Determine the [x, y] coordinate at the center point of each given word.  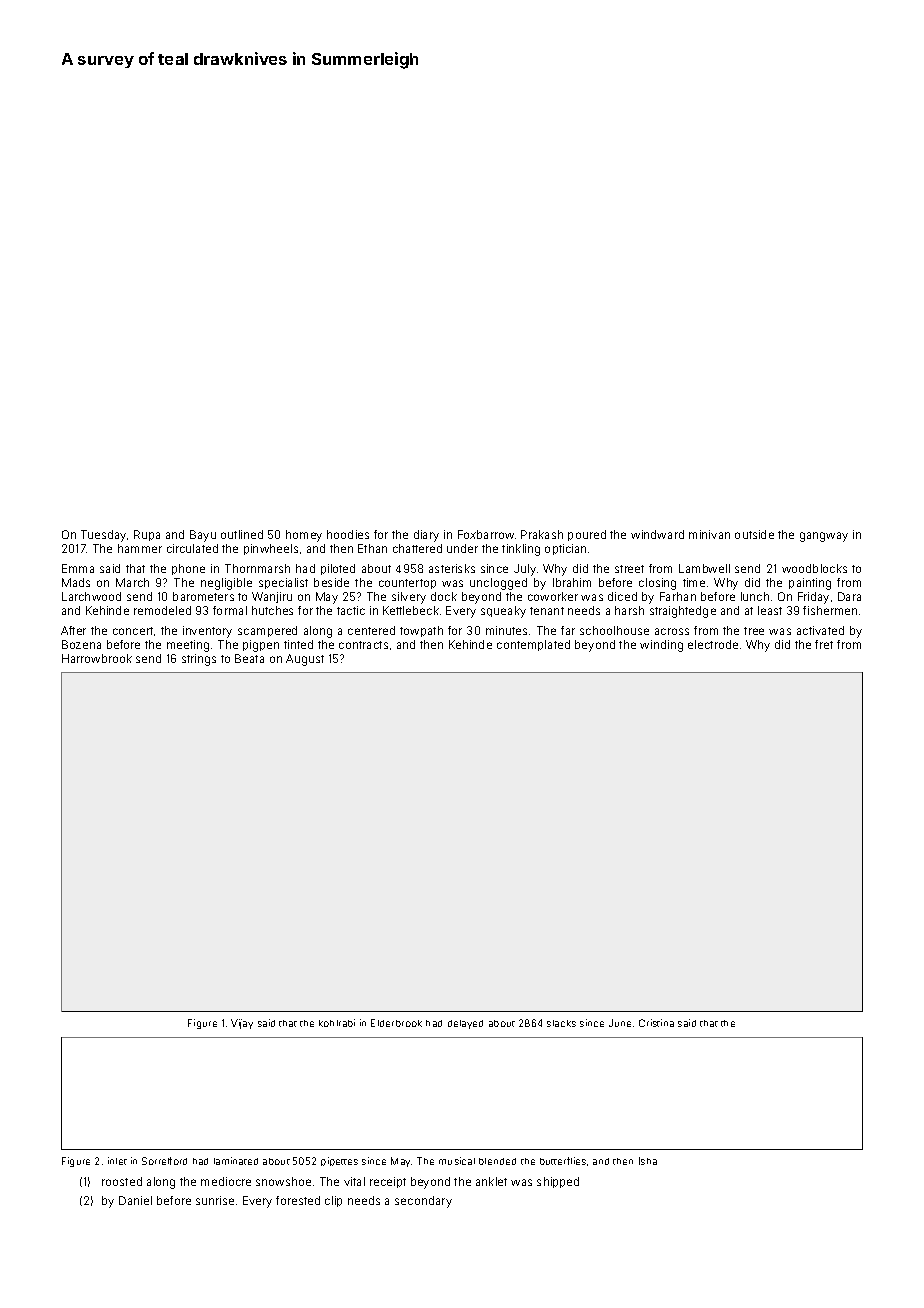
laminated [236, 1161]
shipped [558, 1182]
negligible [226, 584]
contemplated [533, 645]
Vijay [242, 1024]
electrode [713, 644]
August [305, 660]
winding [661, 646]
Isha [648, 1161]
